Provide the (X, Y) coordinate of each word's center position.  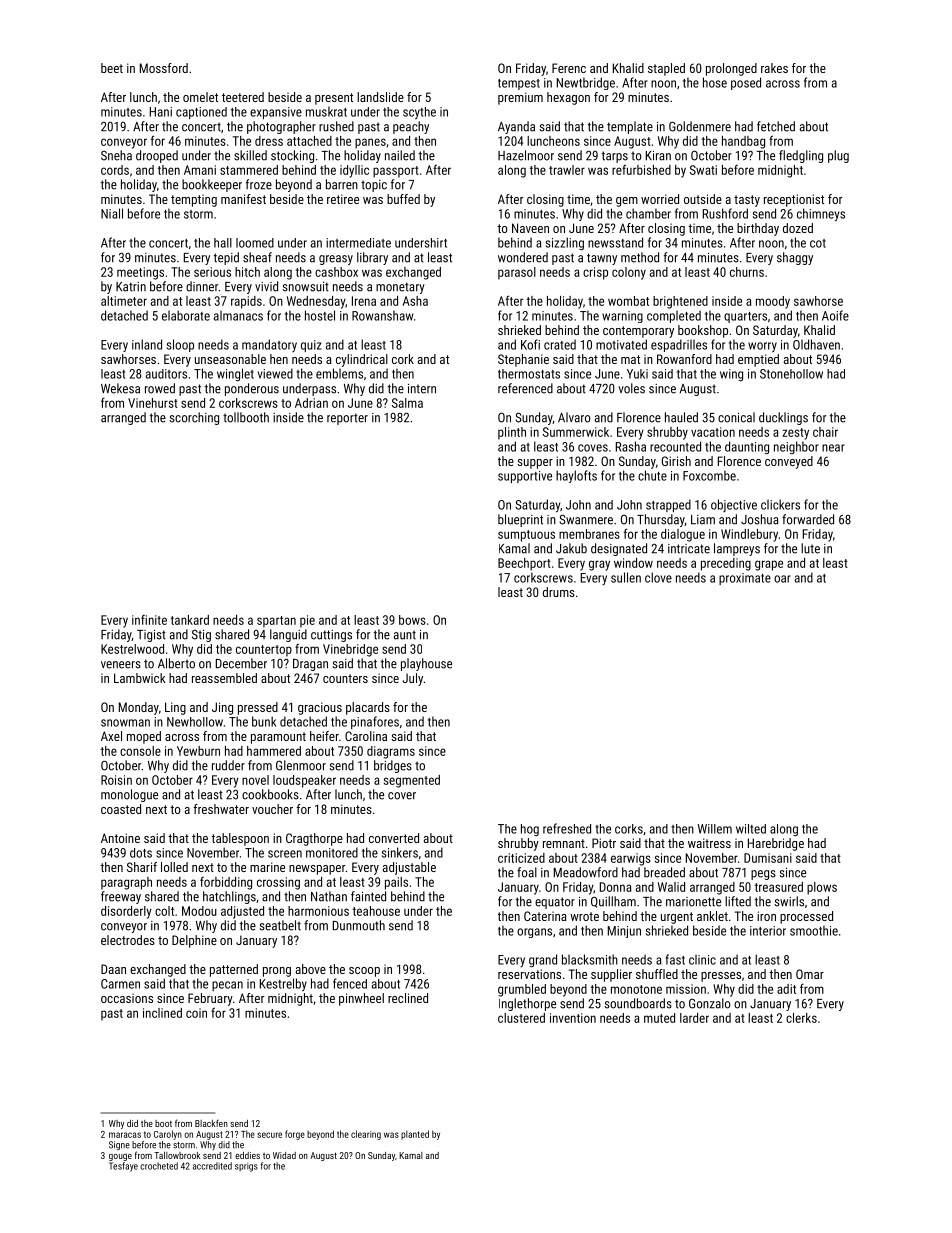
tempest (519, 84)
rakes (774, 68)
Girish (676, 461)
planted (415, 1135)
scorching (194, 418)
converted (394, 838)
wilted (751, 829)
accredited (212, 1166)
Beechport (524, 564)
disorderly (126, 912)
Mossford (164, 68)
